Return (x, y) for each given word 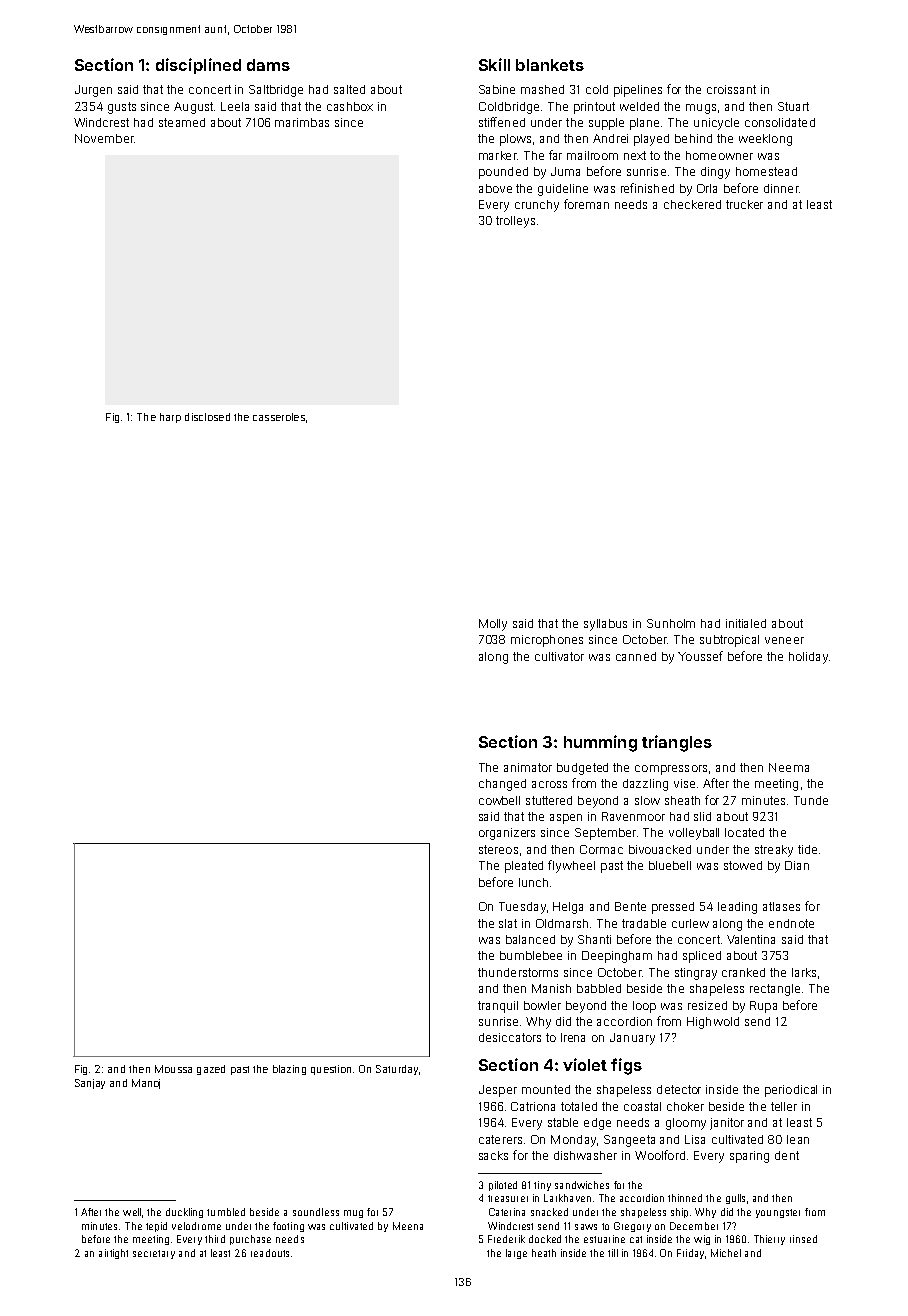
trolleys (515, 222)
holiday (808, 658)
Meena (408, 1226)
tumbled (226, 1212)
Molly (493, 625)
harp (170, 418)
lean (798, 1139)
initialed (746, 623)
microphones (547, 641)
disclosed (207, 417)
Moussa (173, 1069)
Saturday (397, 1070)
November (104, 138)
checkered (692, 204)
